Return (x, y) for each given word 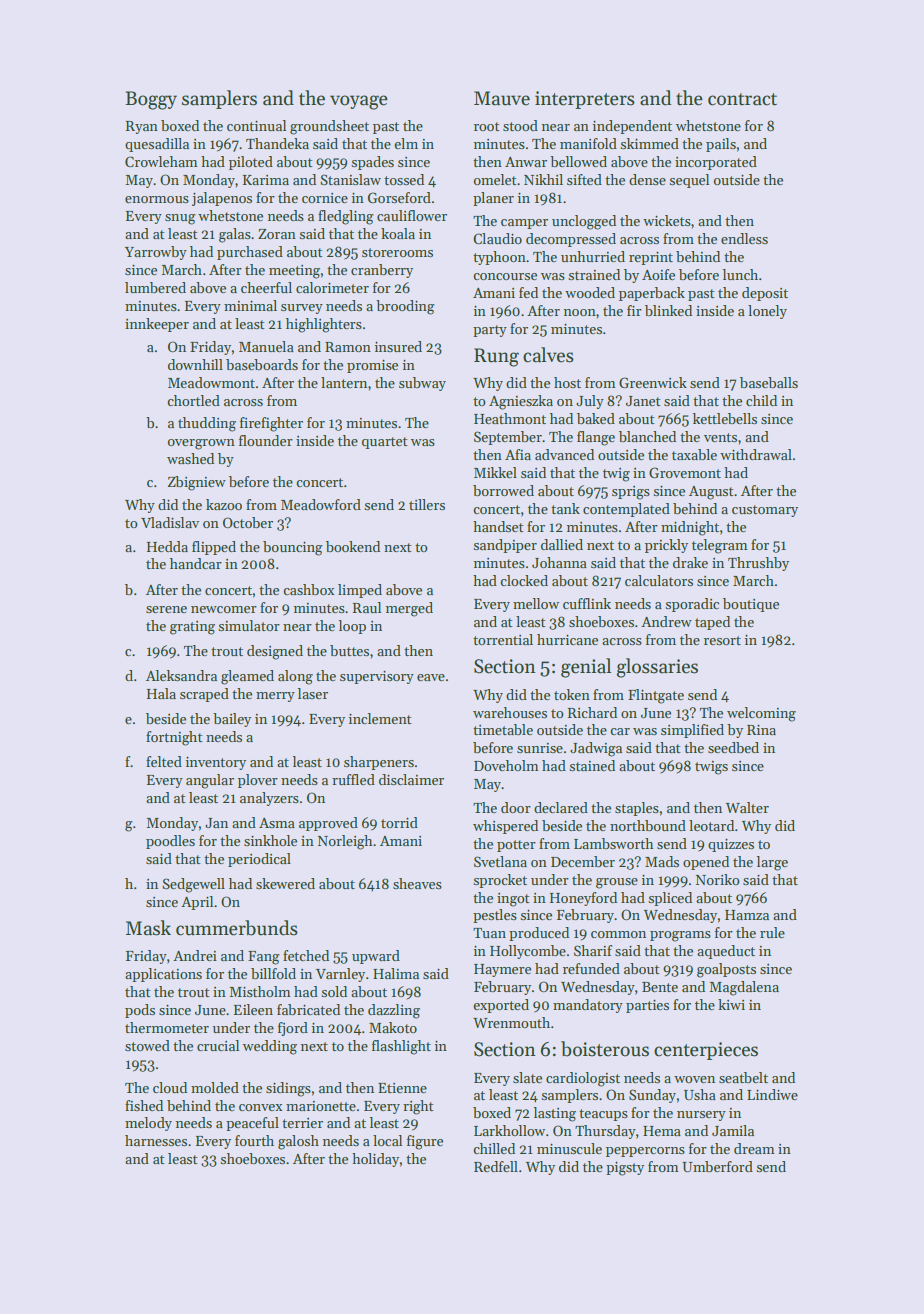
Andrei (195, 955)
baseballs (769, 382)
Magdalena (744, 988)
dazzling (394, 1011)
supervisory (377, 677)
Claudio (497, 238)
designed (275, 652)
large (772, 863)
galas (235, 235)
